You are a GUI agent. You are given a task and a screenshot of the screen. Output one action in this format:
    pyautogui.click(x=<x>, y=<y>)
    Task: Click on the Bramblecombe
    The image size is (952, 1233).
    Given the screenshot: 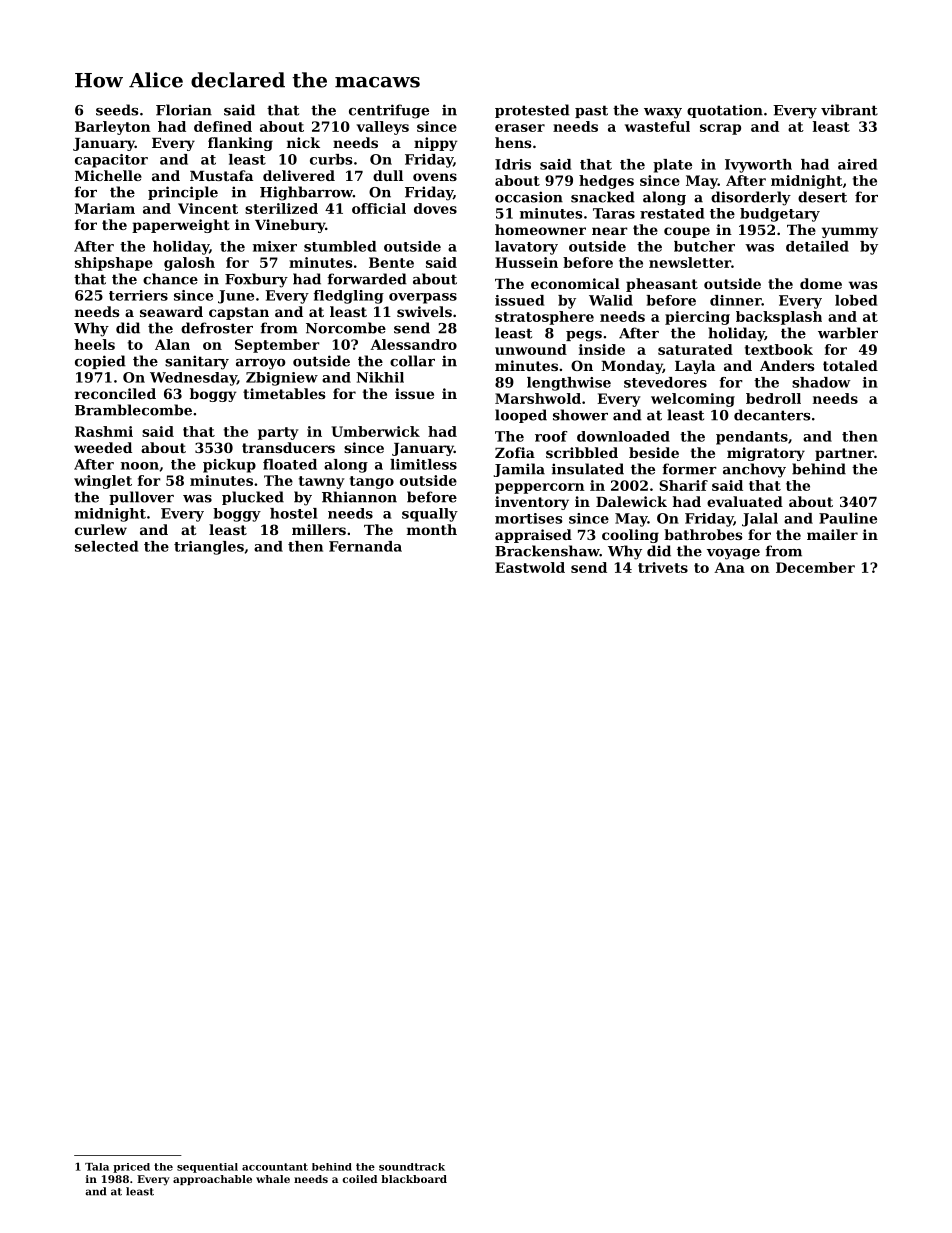 What is the action you would take?
    pyautogui.click(x=133, y=410)
